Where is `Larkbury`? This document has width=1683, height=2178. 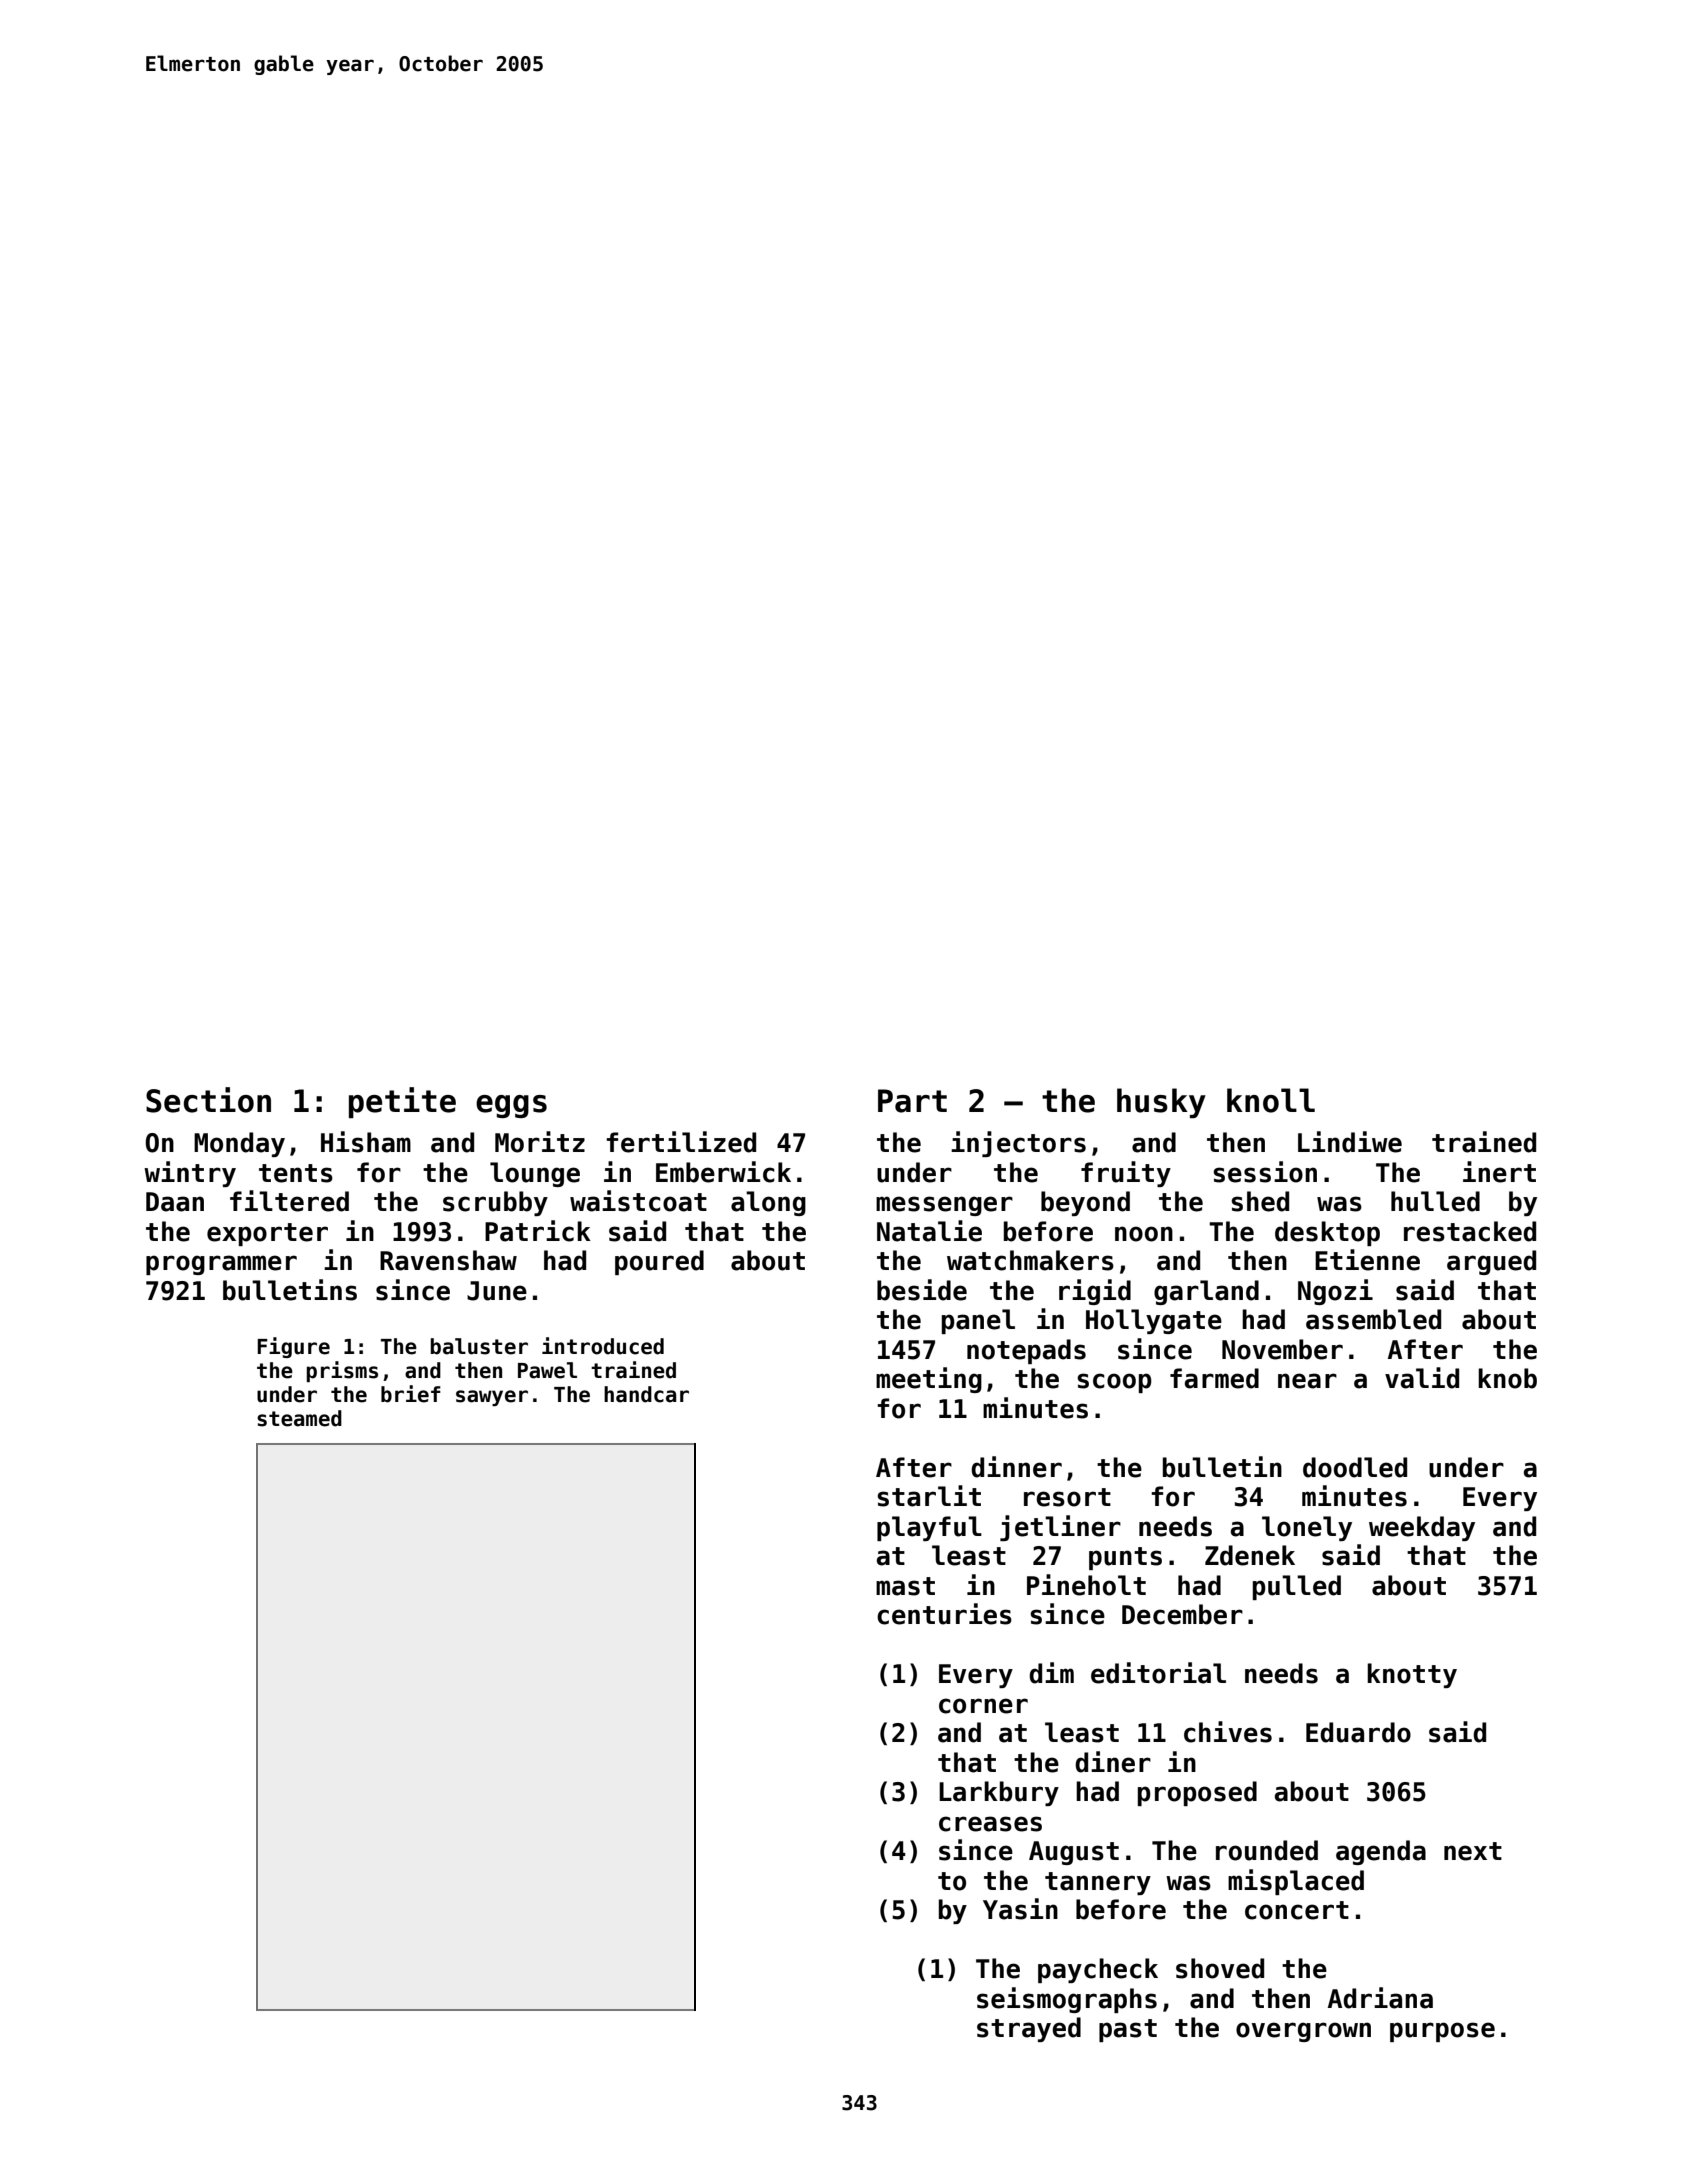 Larkbury is located at coordinates (999, 1793).
